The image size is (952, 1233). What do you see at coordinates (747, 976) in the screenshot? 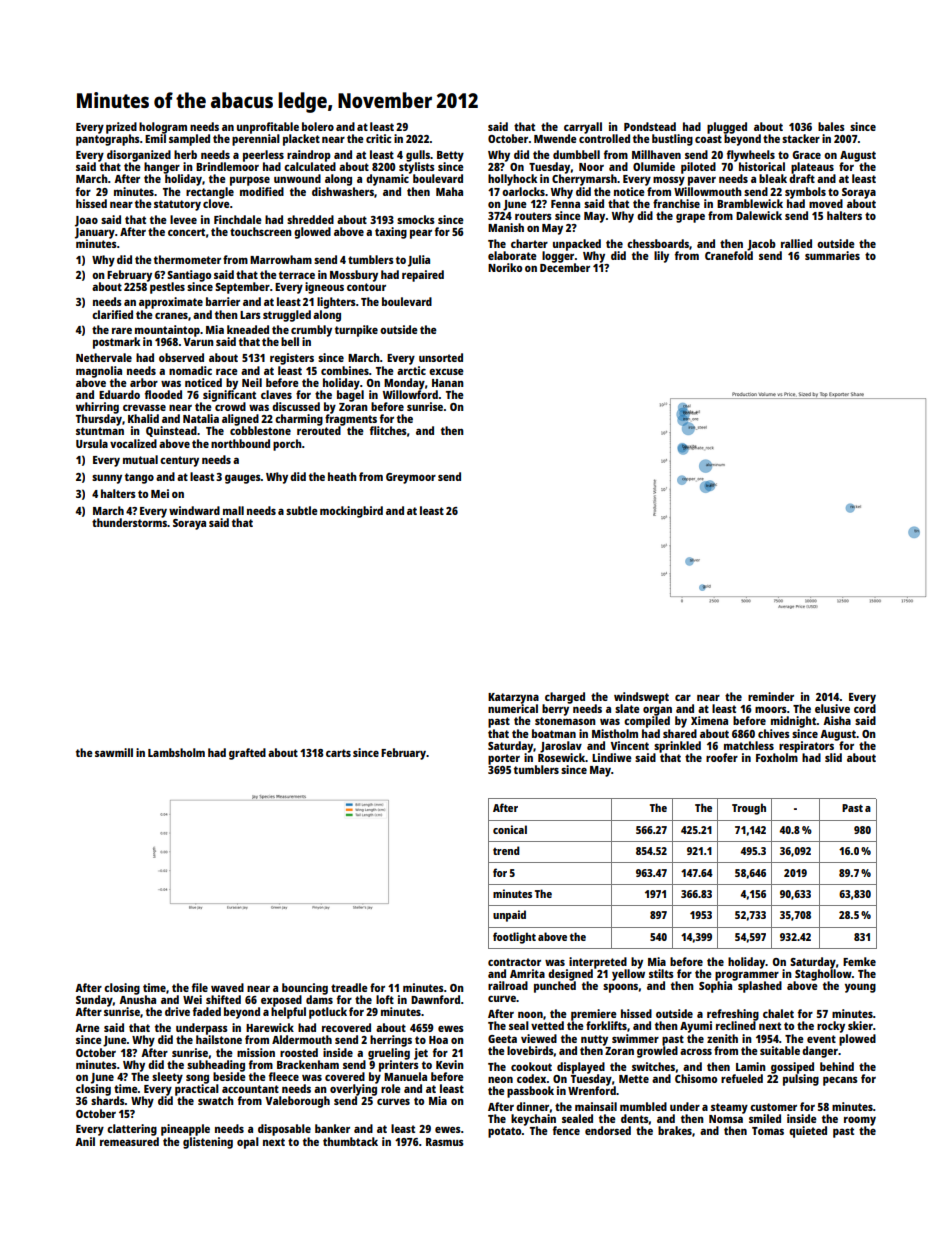
I see `programmer` at bounding box center [747, 976].
